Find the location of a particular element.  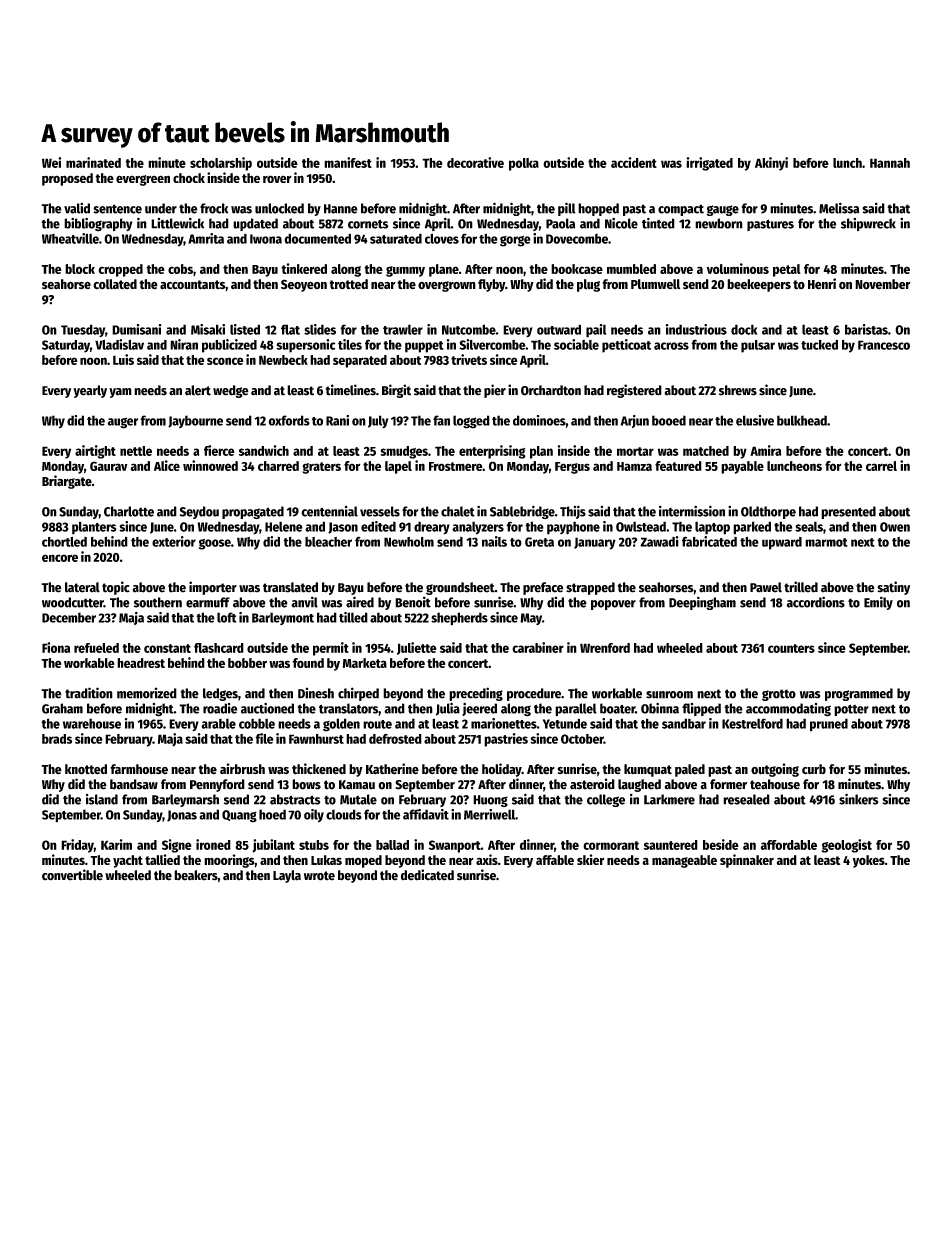

goose is located at coordinates (215, 544).
